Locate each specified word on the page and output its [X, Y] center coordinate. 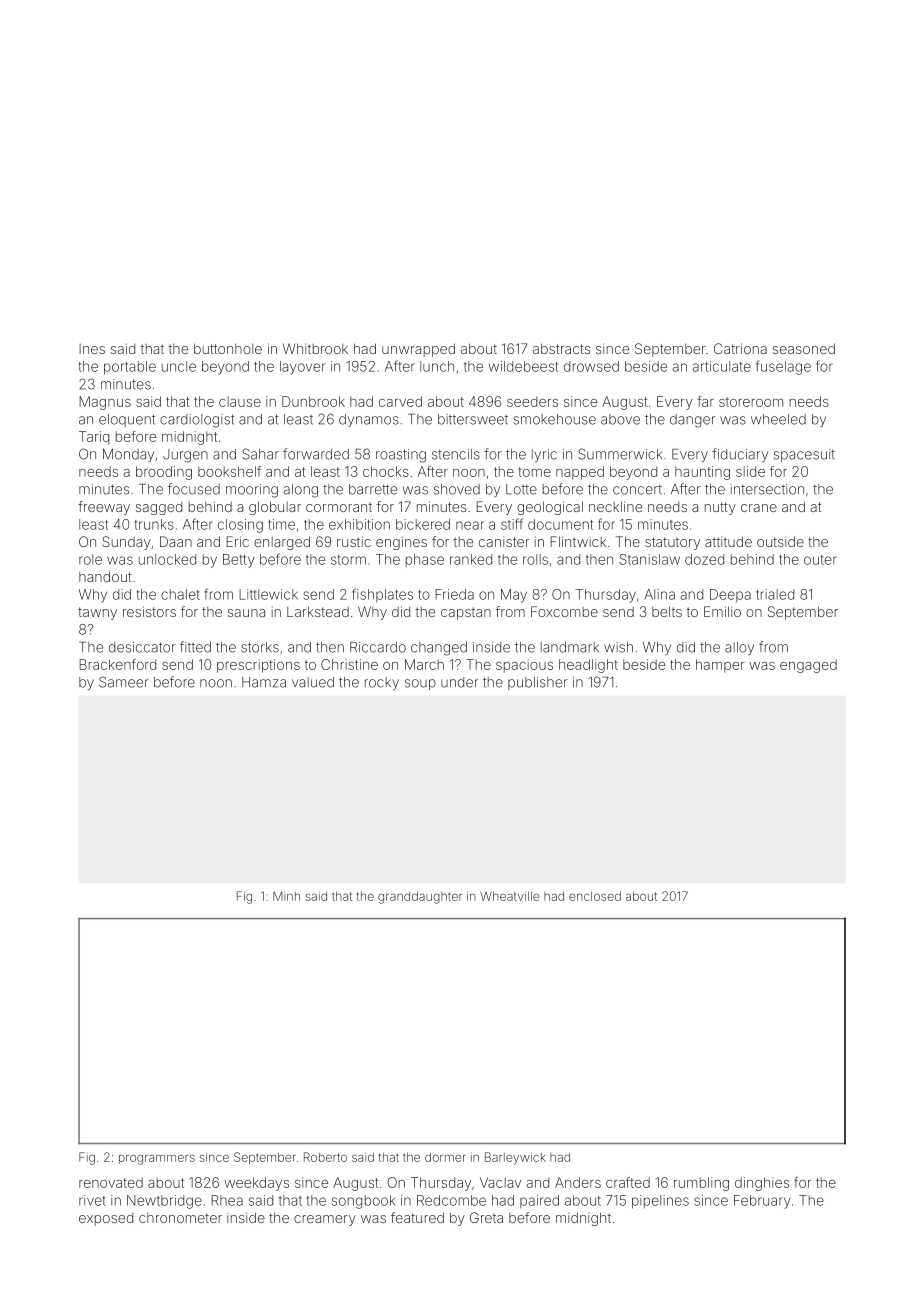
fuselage [783, 367]
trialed [775, 594]
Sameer [124, 682]
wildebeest [524, 366]
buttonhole [228, 348]
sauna [246, 613]
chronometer [180, 1218]
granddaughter [420, 897]
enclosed [595, 896]
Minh [286, 896]
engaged [808, 666]
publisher [538, 683]
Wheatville [510, 896]
